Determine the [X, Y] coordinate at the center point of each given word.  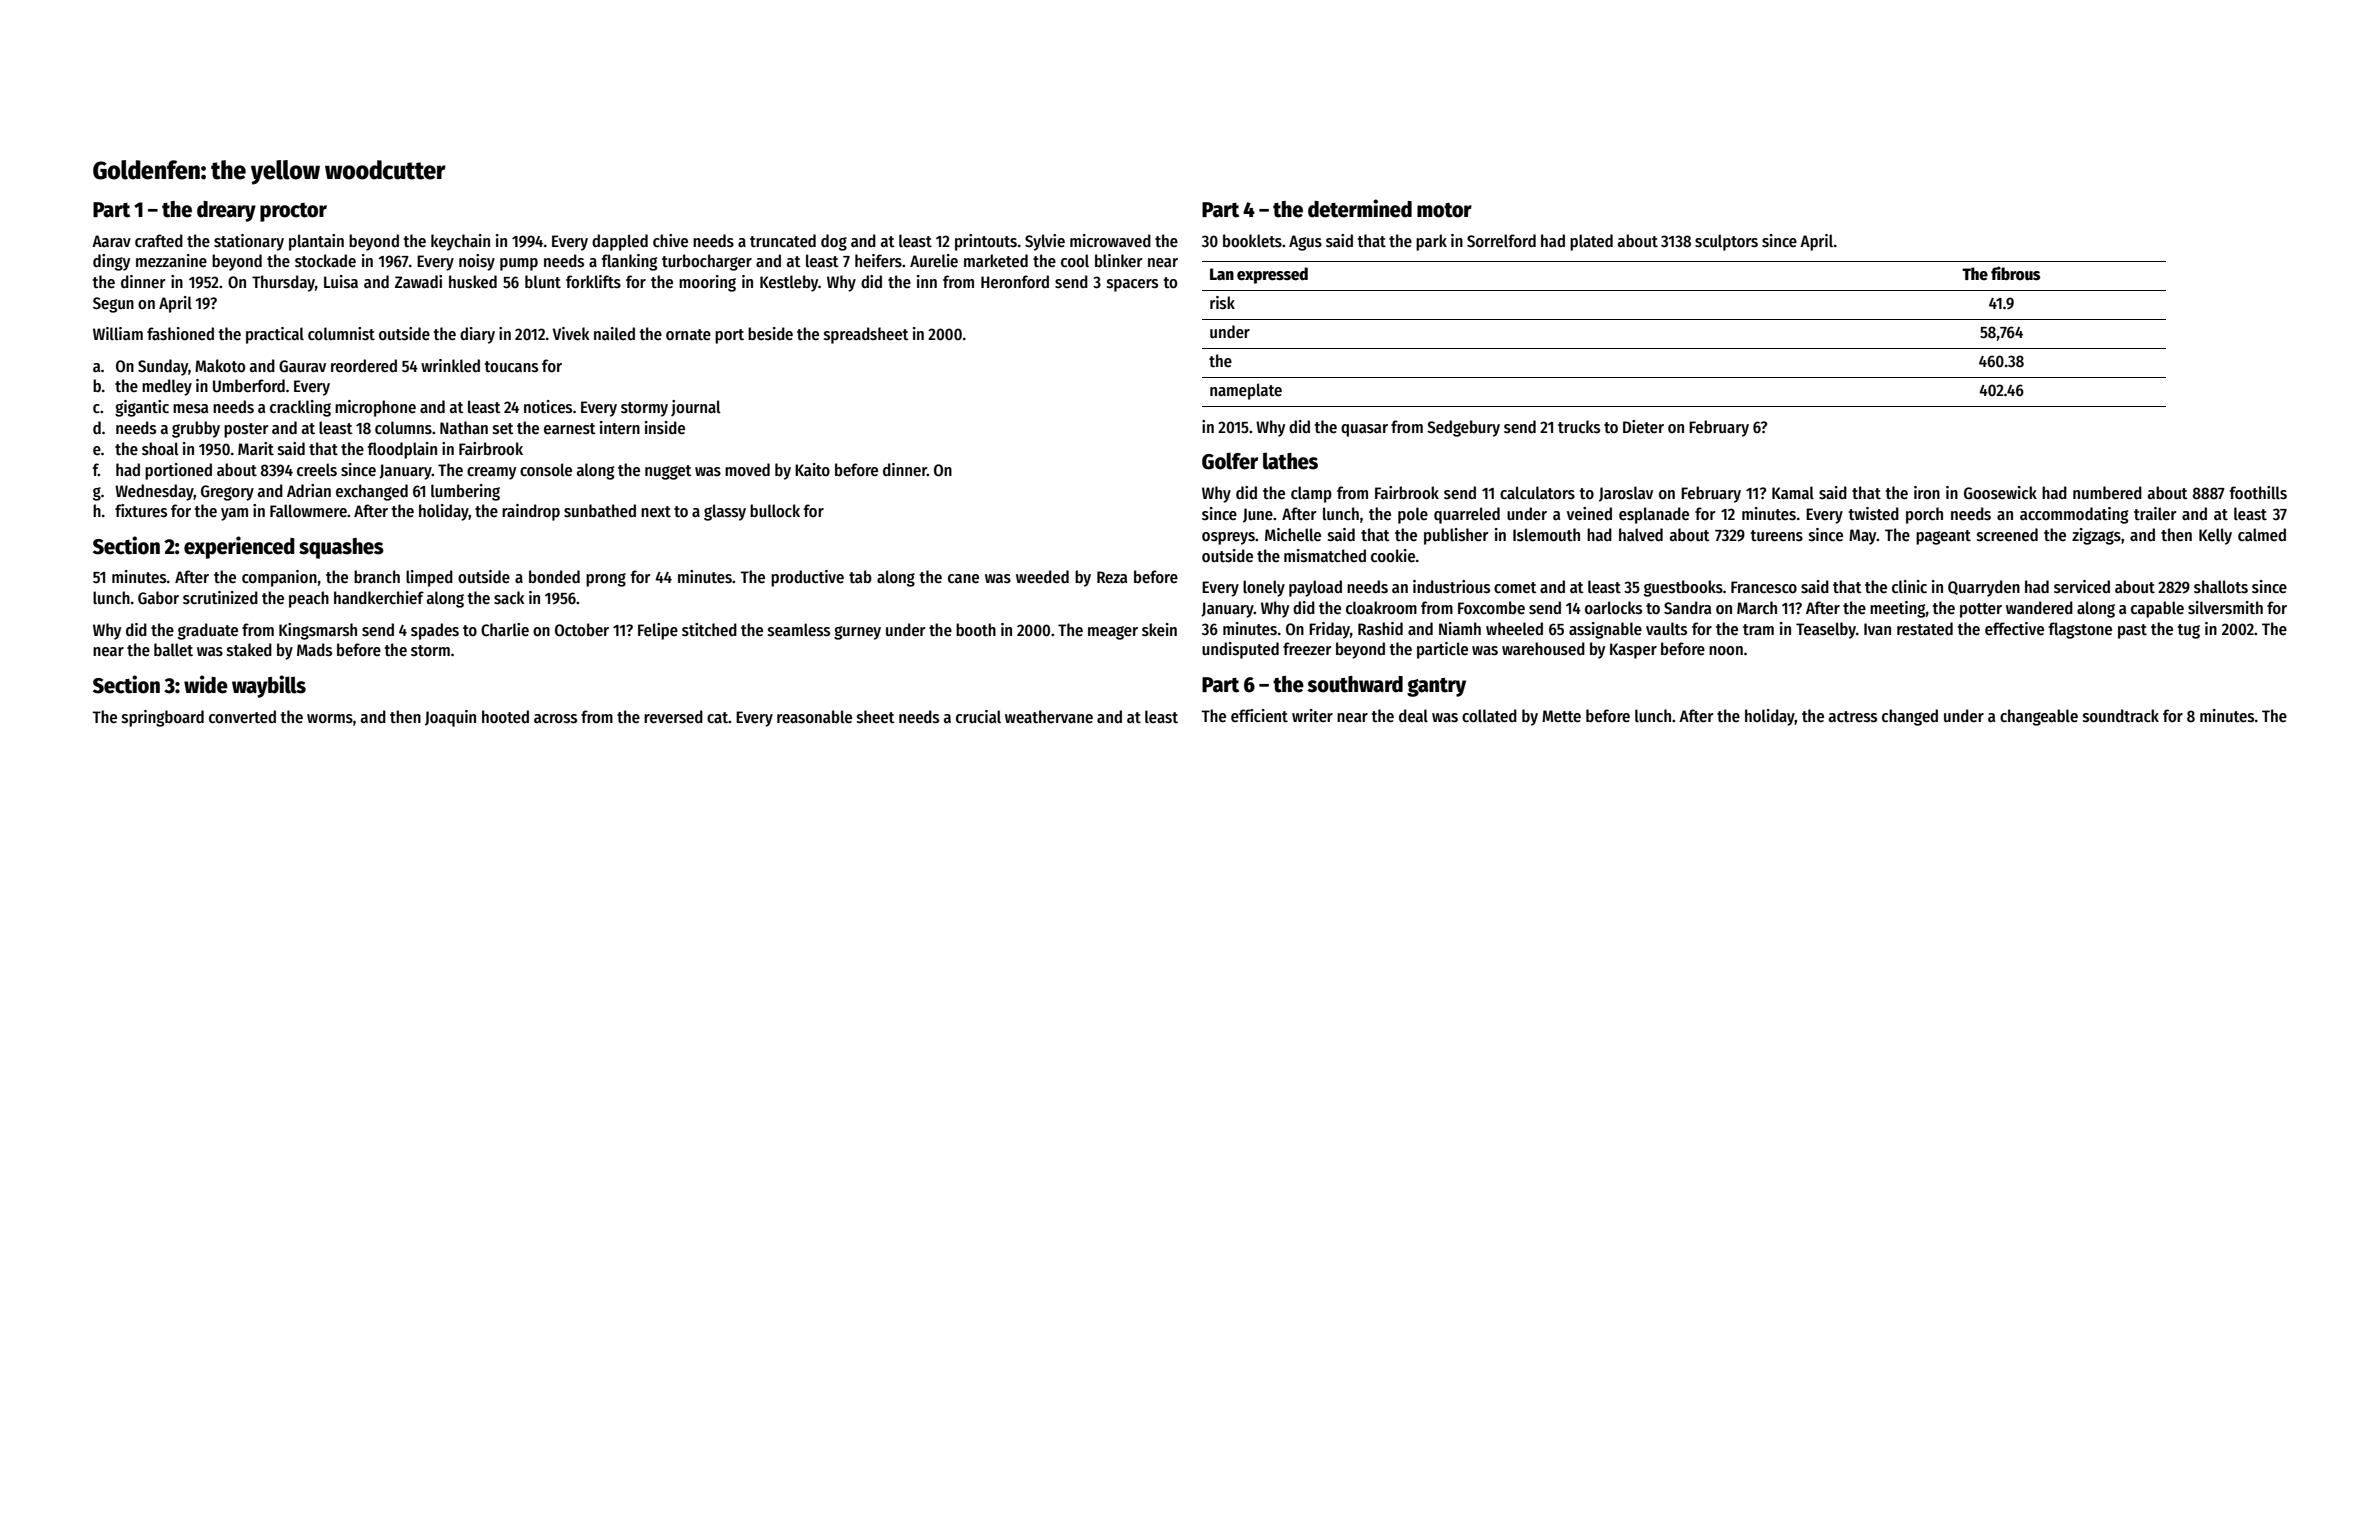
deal [1413, 716]
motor [1444, 210]
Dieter [1643, 427]
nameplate [1246, 391]
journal [696, 408]
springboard [163, 718]
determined [1360, 208]
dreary [226, 211]
